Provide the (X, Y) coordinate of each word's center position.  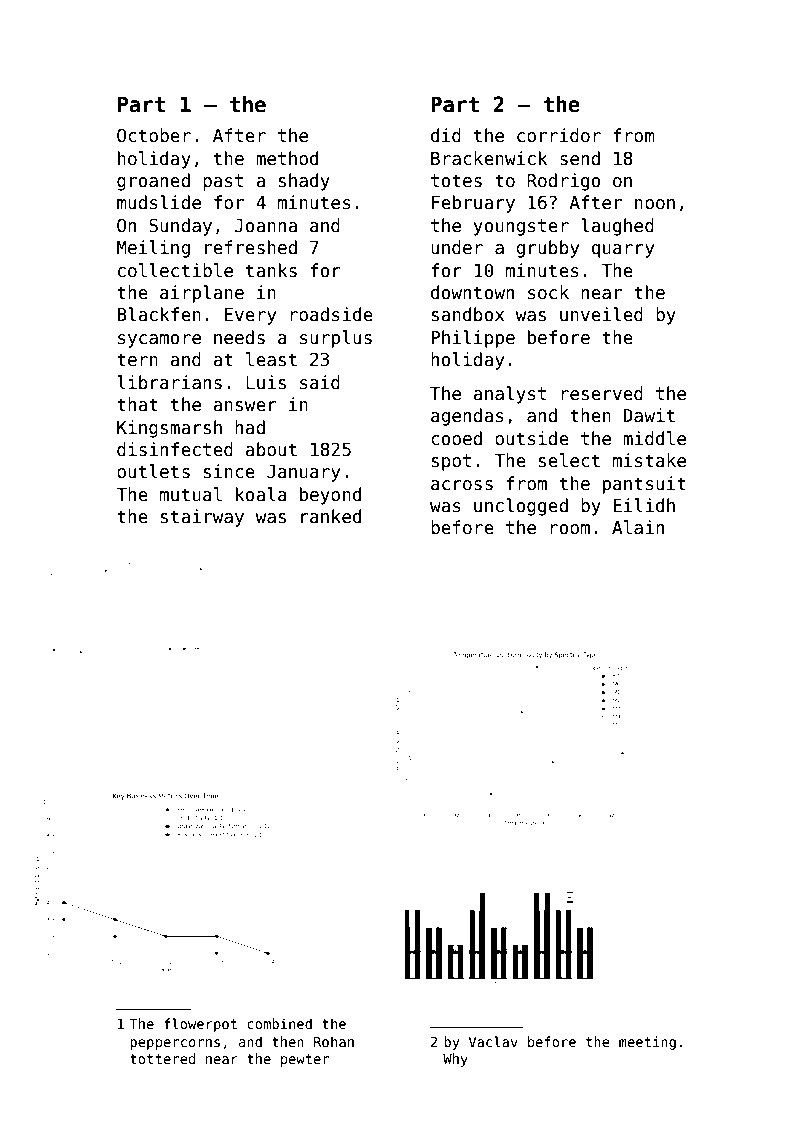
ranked (331, 516)
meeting (647, 1043)
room (570, 529)
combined (279, 1023)
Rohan (334, 1041)
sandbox (468, 314)
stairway (202, 518)
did (446, 135)
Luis (266, 382)
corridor (559, 135)
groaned (153, 182)
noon (655, 204)
